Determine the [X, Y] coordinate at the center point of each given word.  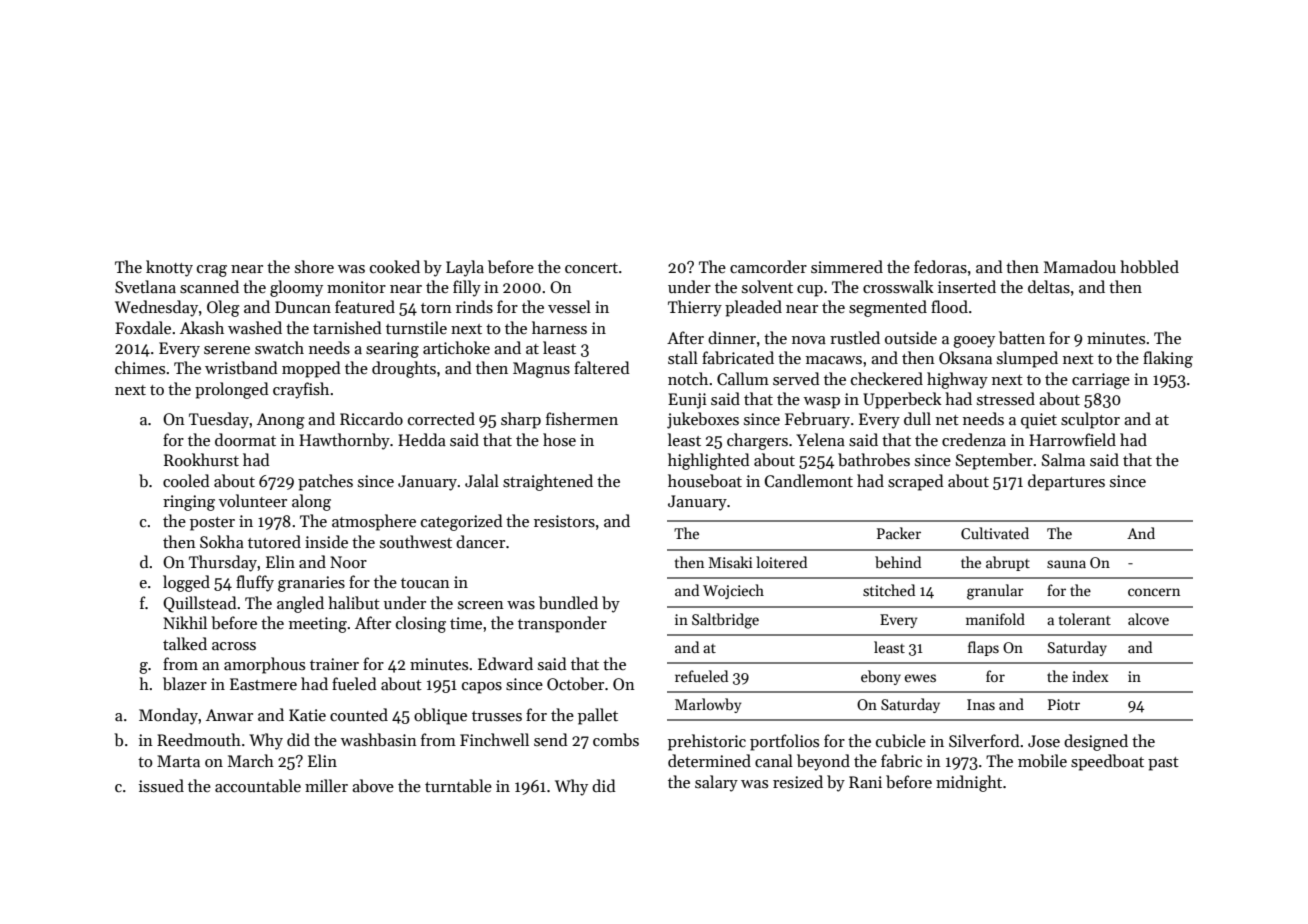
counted [359, 714]
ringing [189, 503]
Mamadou [1080, 266]
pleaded [753, 308]
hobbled [1149, 267]
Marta [178, 761]
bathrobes [874, 459]
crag [212, 271]
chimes [140, 367]
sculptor [1090, 420]
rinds [474, 307]
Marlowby [708, 705]
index [1090, 676]
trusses [497, 716]
